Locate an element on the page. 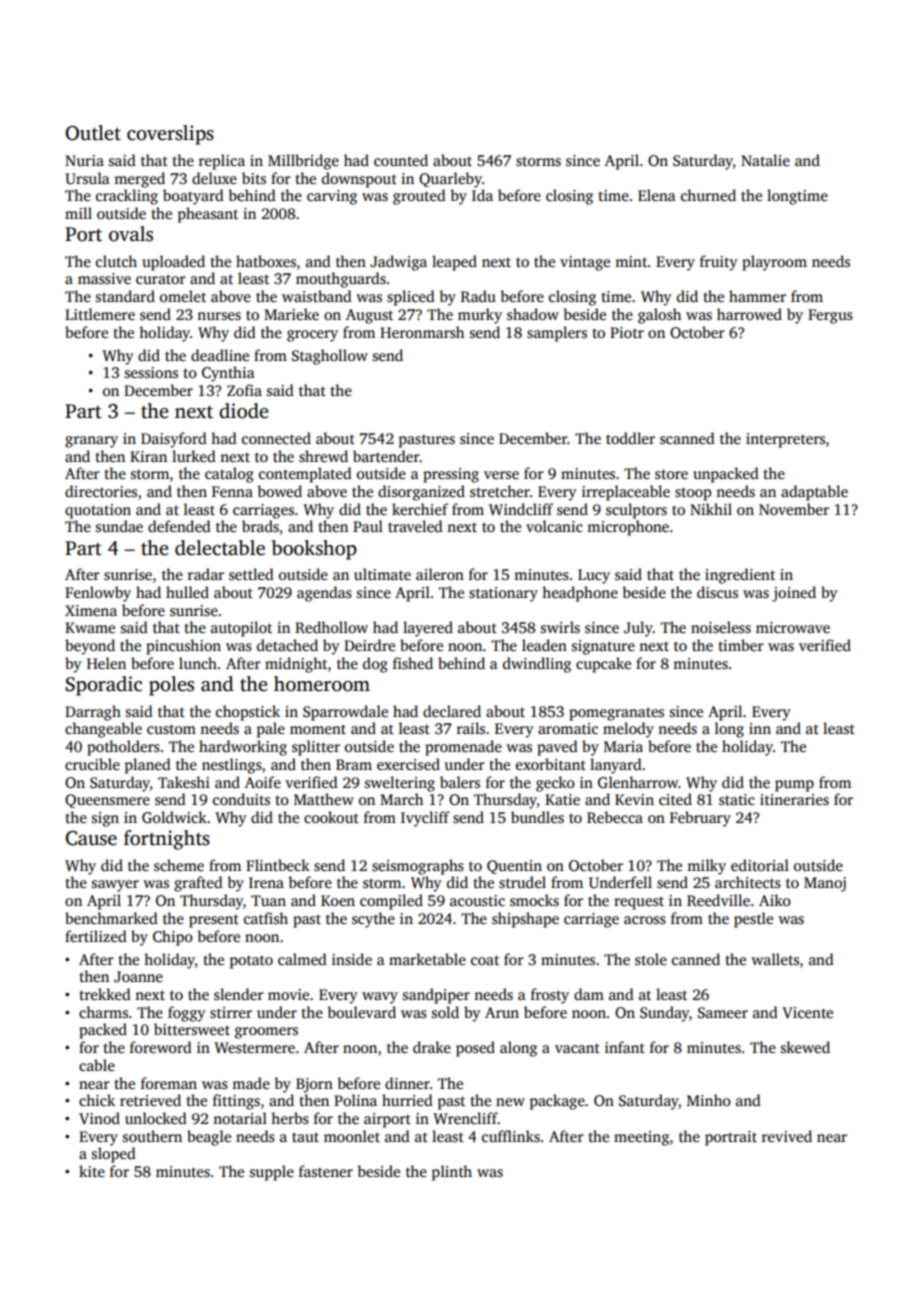  Koen is located at coordinates (338, 900).
